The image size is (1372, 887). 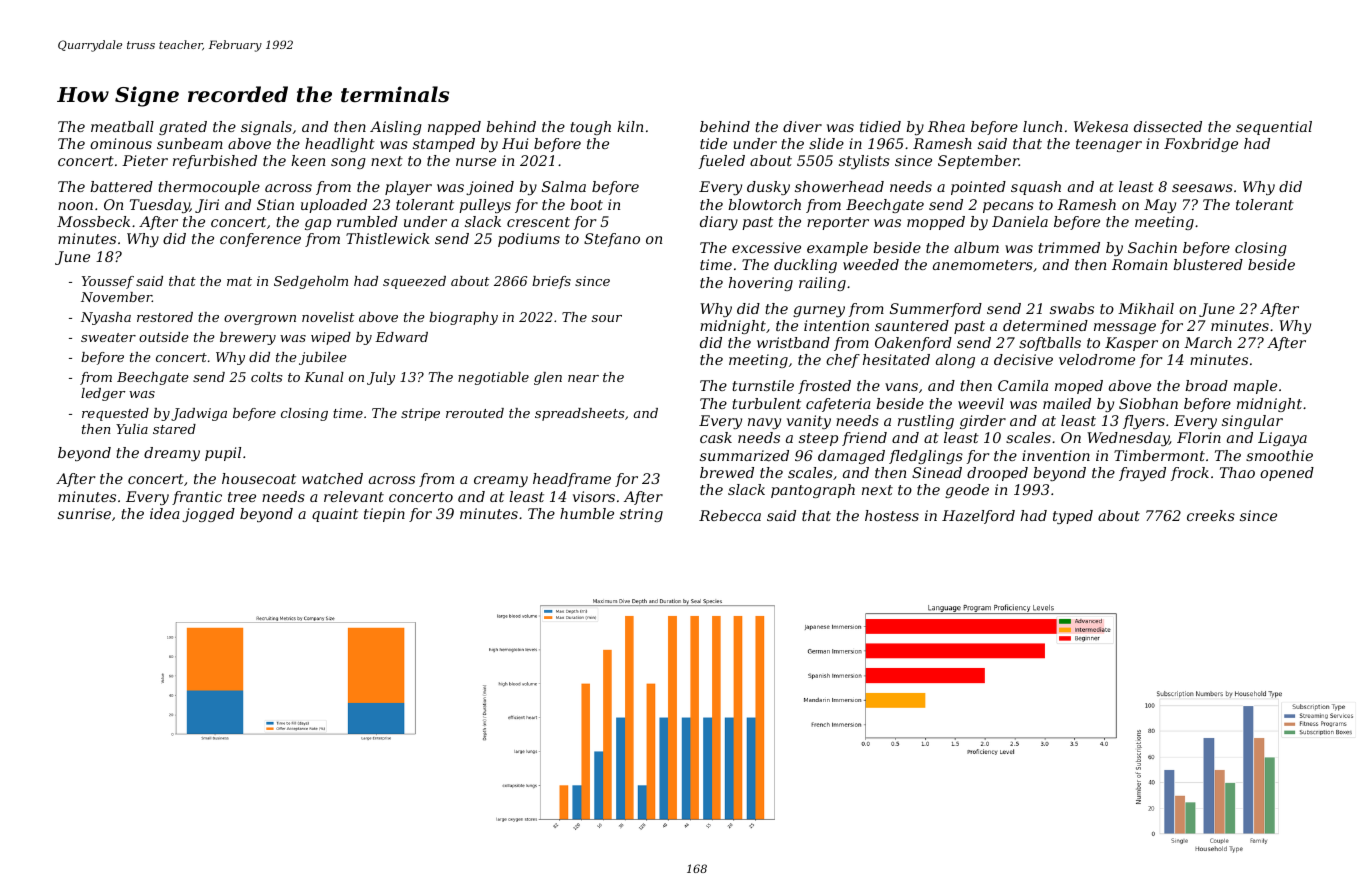 What do you see at coordinates (730, 515) in the page?
I see `Rebecca` at bounding box center [730, 515].
